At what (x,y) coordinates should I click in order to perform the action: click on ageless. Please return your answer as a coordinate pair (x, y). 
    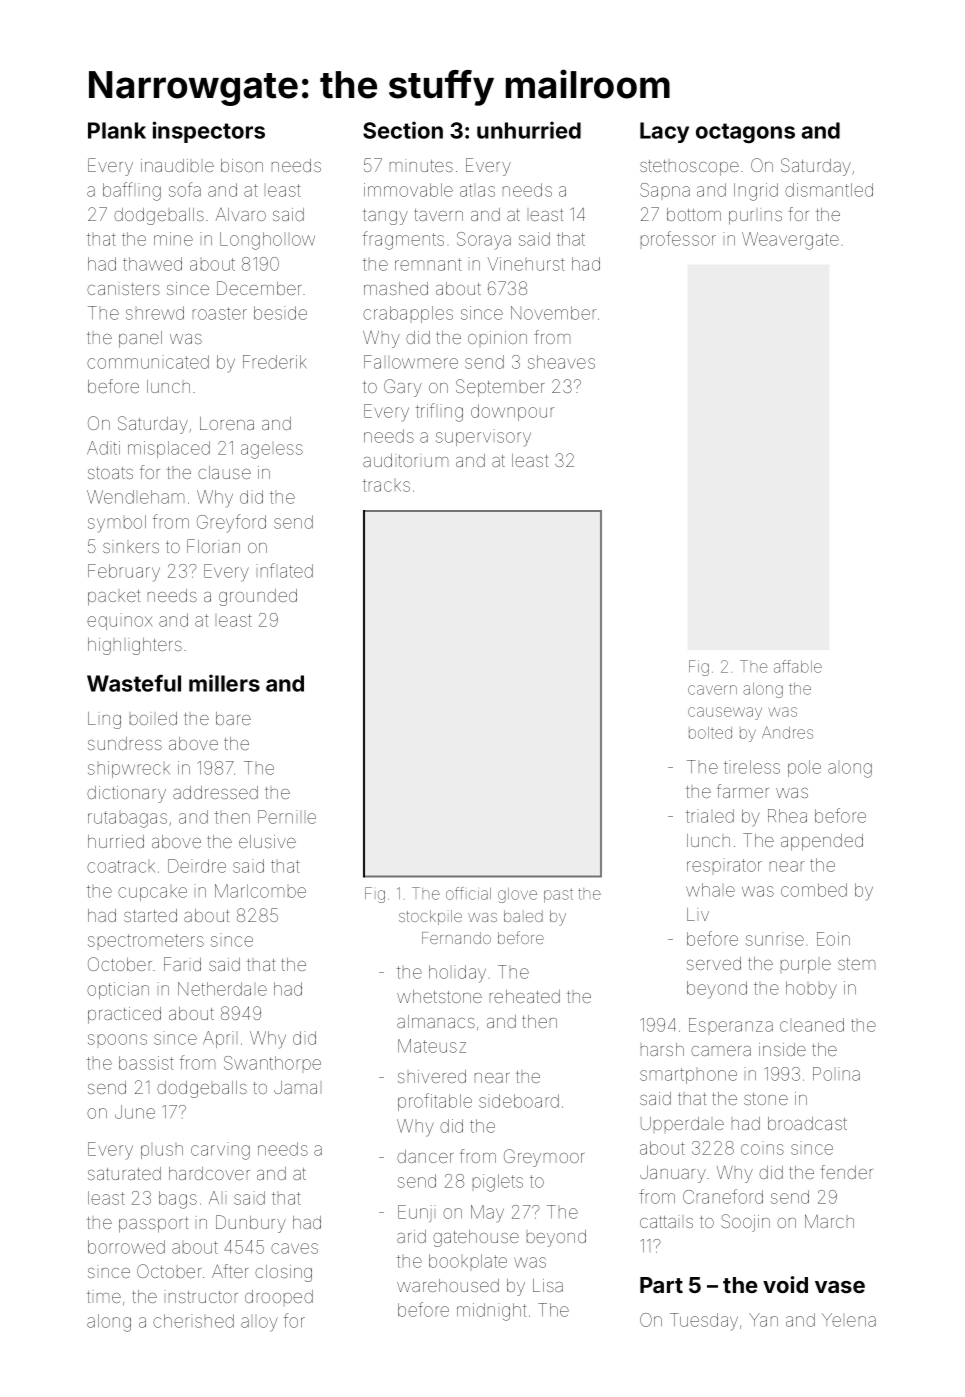
    Looking at the image, I should click on (272, 451).
